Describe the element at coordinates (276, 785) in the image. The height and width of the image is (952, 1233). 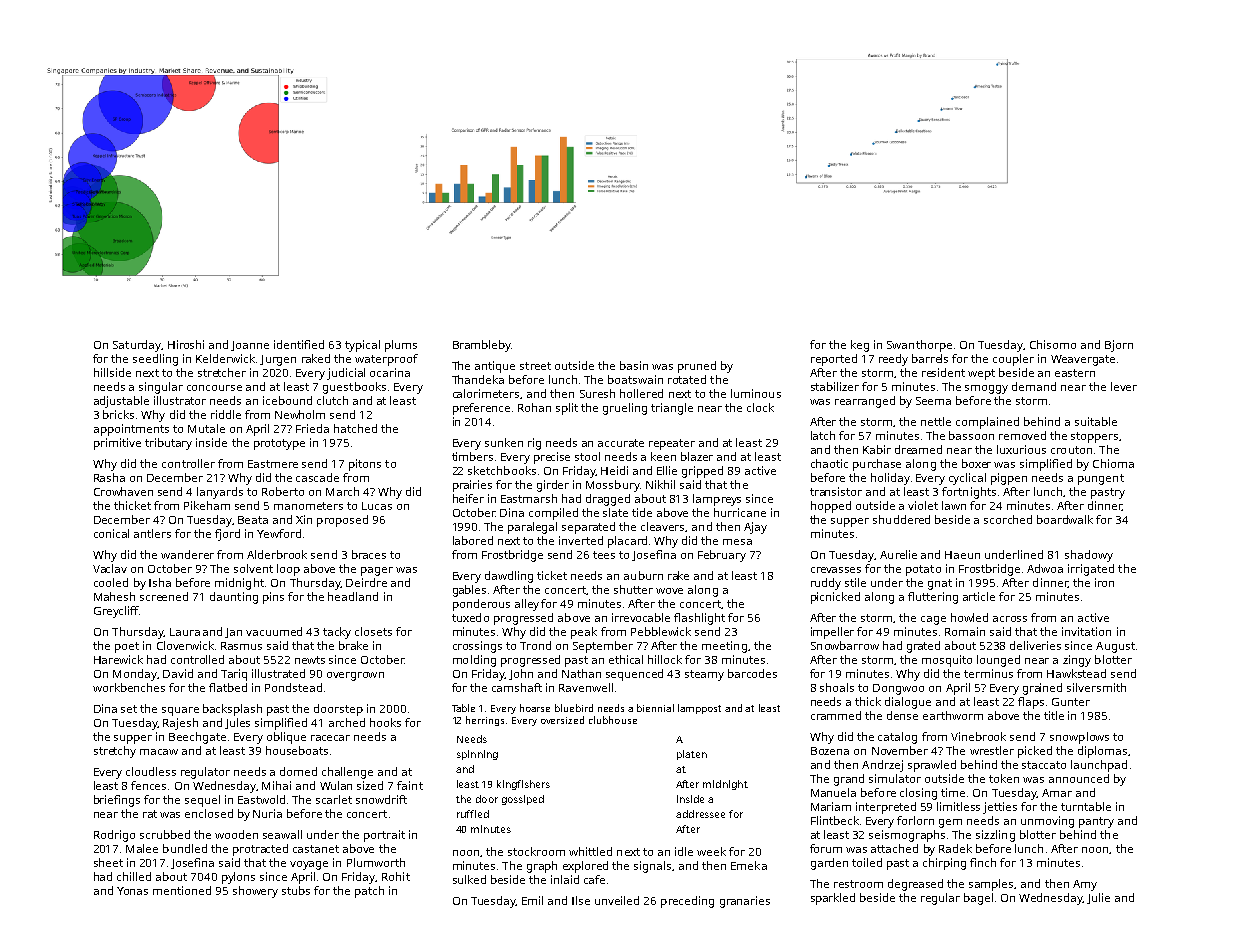
I see `Mihai` at that location.
